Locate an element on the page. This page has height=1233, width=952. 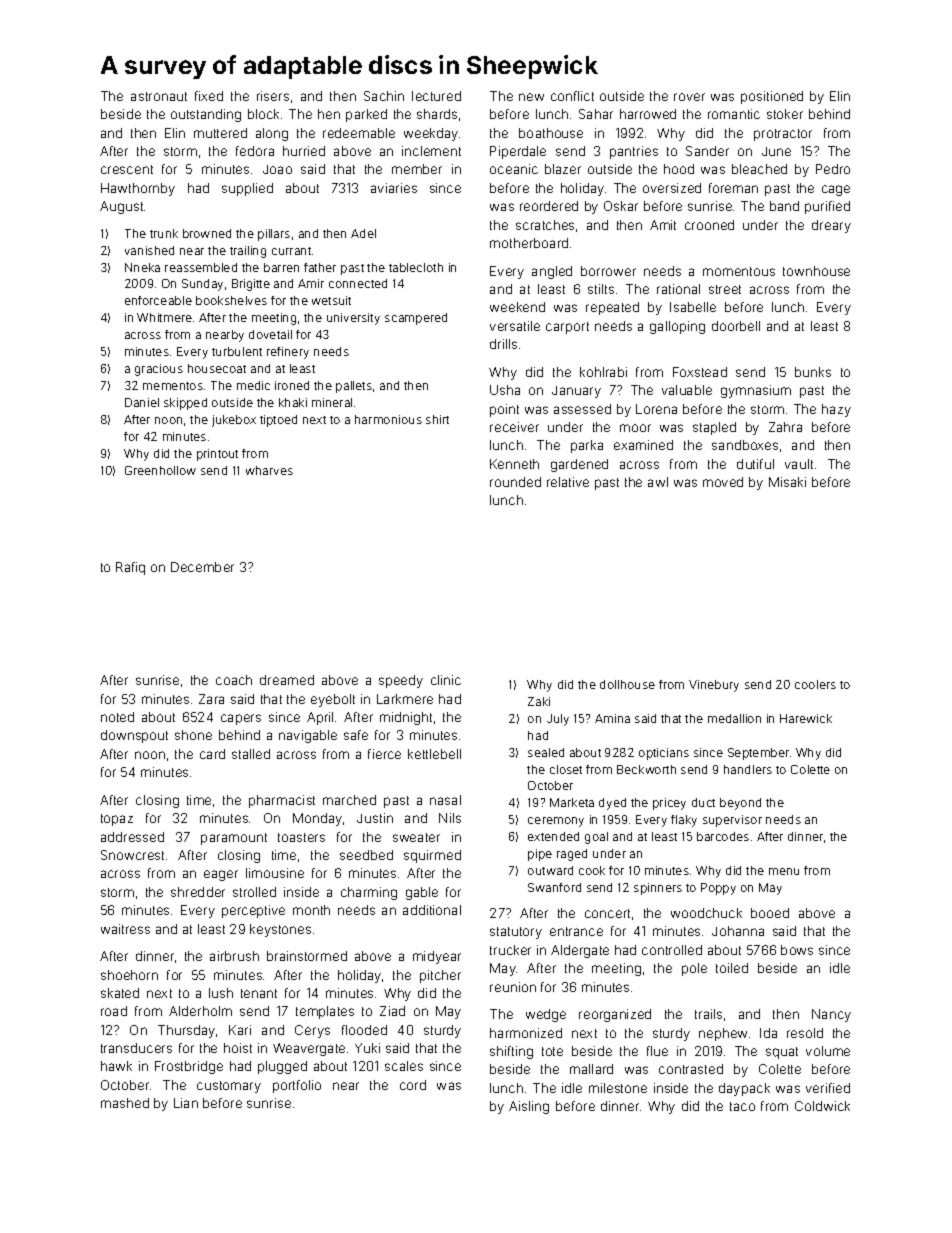
block is located at coordinates (263, 114).
